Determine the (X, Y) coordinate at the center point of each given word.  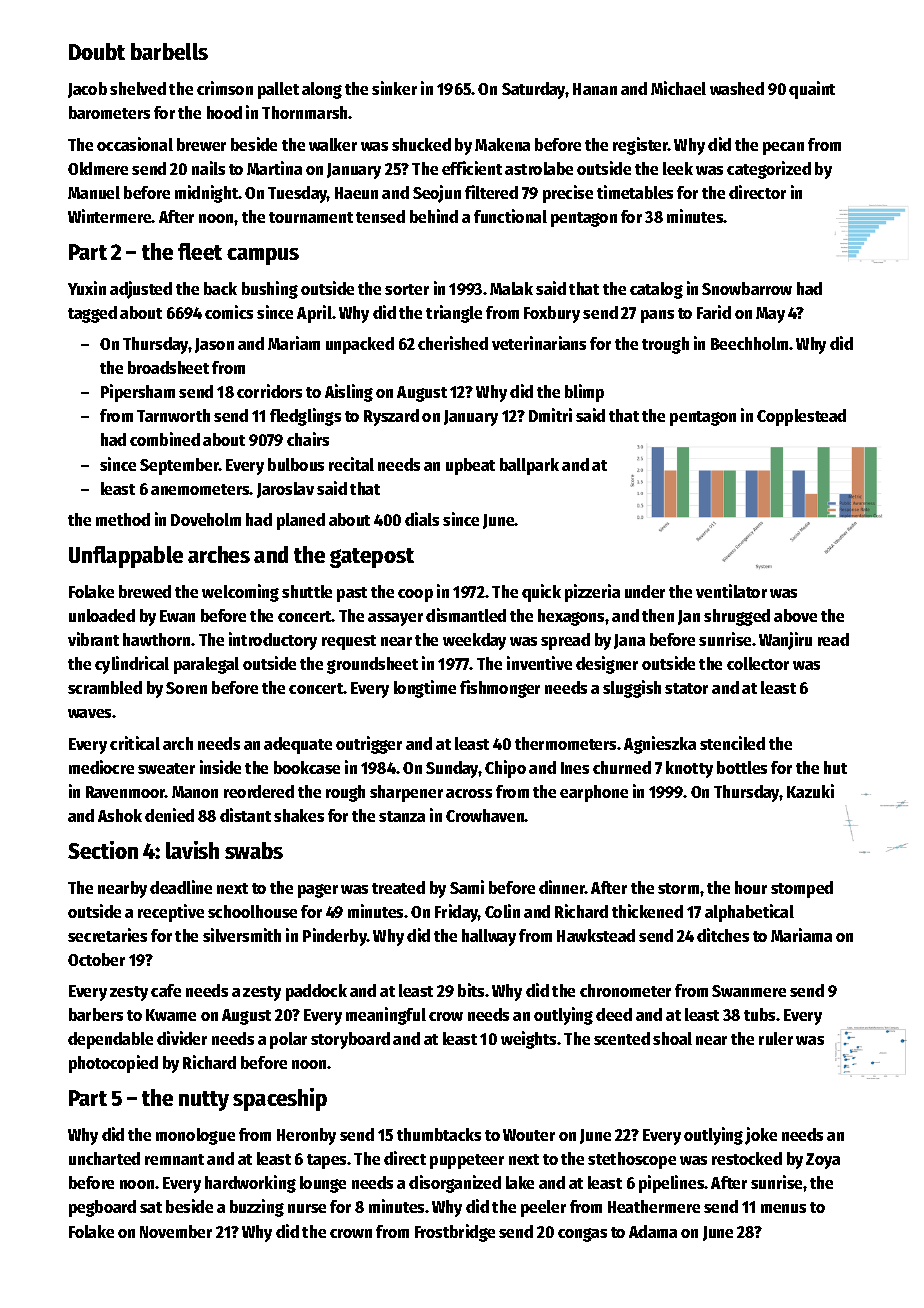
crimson (225, 88)
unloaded (102, 615)
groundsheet (372, 665)
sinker (394, 88)
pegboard (102, 1208)
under (645, 591)
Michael (678, 88)
